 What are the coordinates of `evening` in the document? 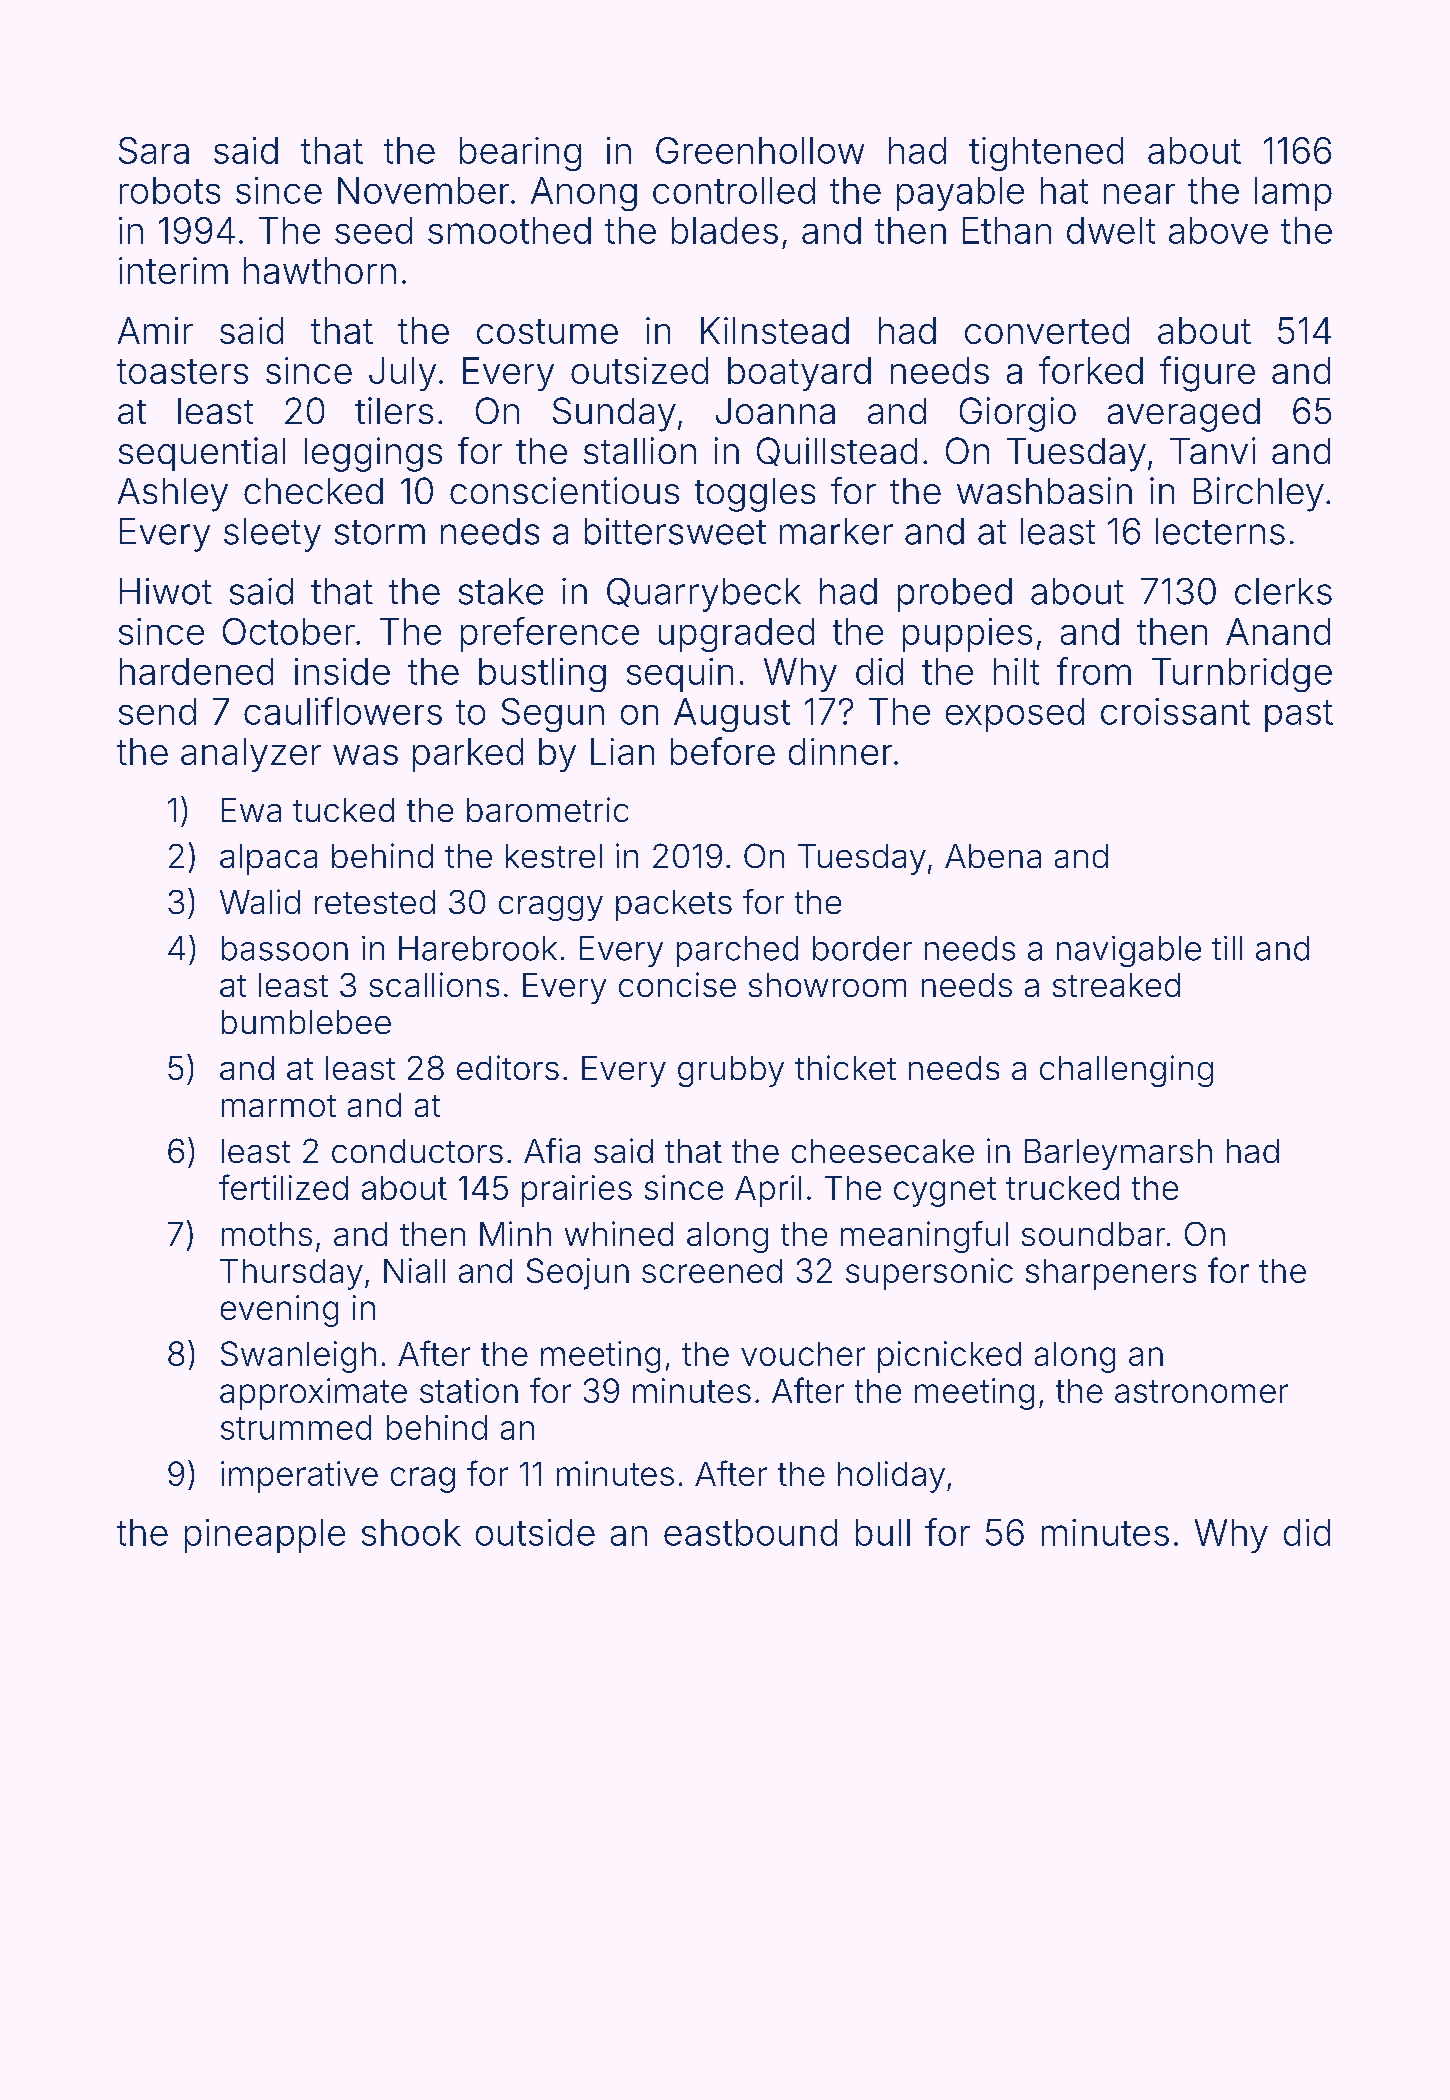 It's located at (279, 1311).
